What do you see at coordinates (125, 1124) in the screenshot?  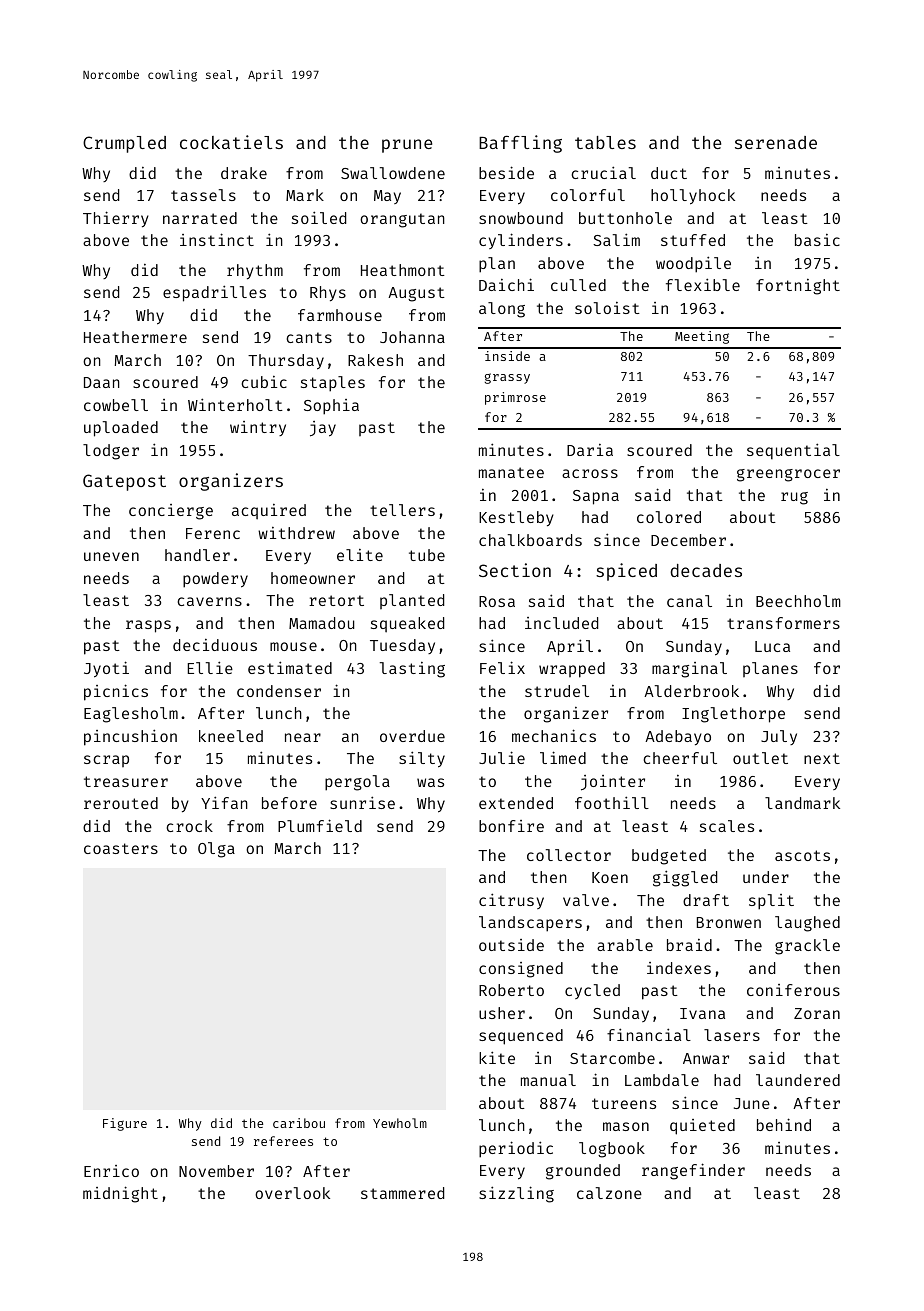 I see `Figure` at bounding box center [125, 1124].
